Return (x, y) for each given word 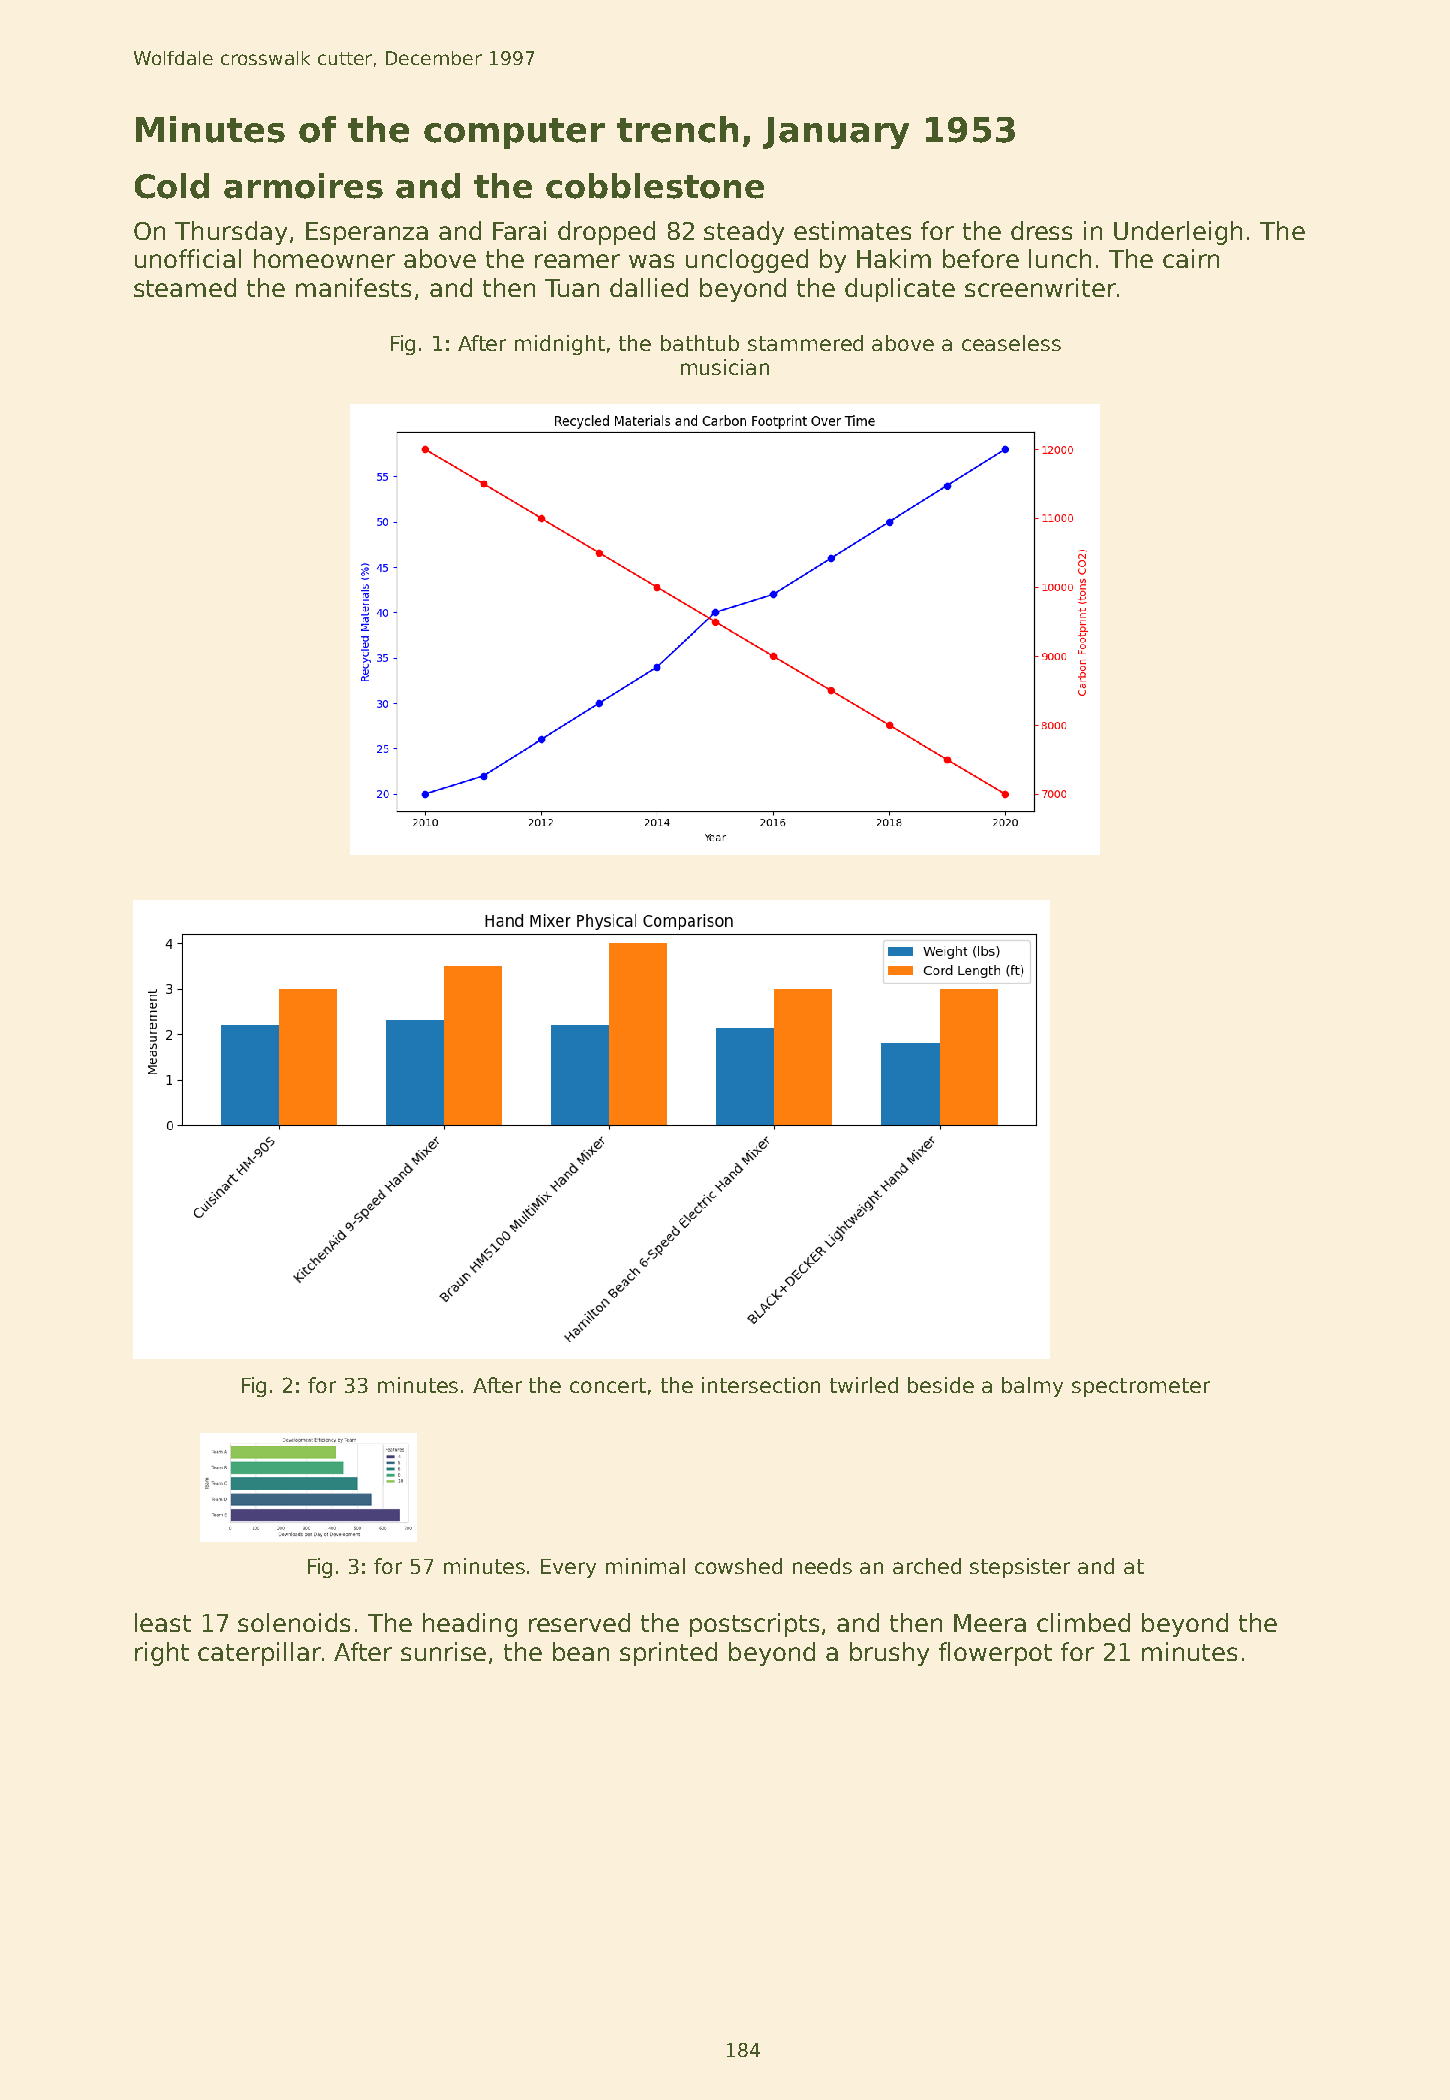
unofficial (188, 258)
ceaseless (1011, 343)
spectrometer (1141, 1387)
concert (608, 1385)
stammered (805, 343)
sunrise (443, 1651)
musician (725, 367)
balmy (1032, 1387)
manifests (353, 287)
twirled (864, 1385)
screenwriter (1040, 287)
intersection (761, 1385)
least (163, 1622)
